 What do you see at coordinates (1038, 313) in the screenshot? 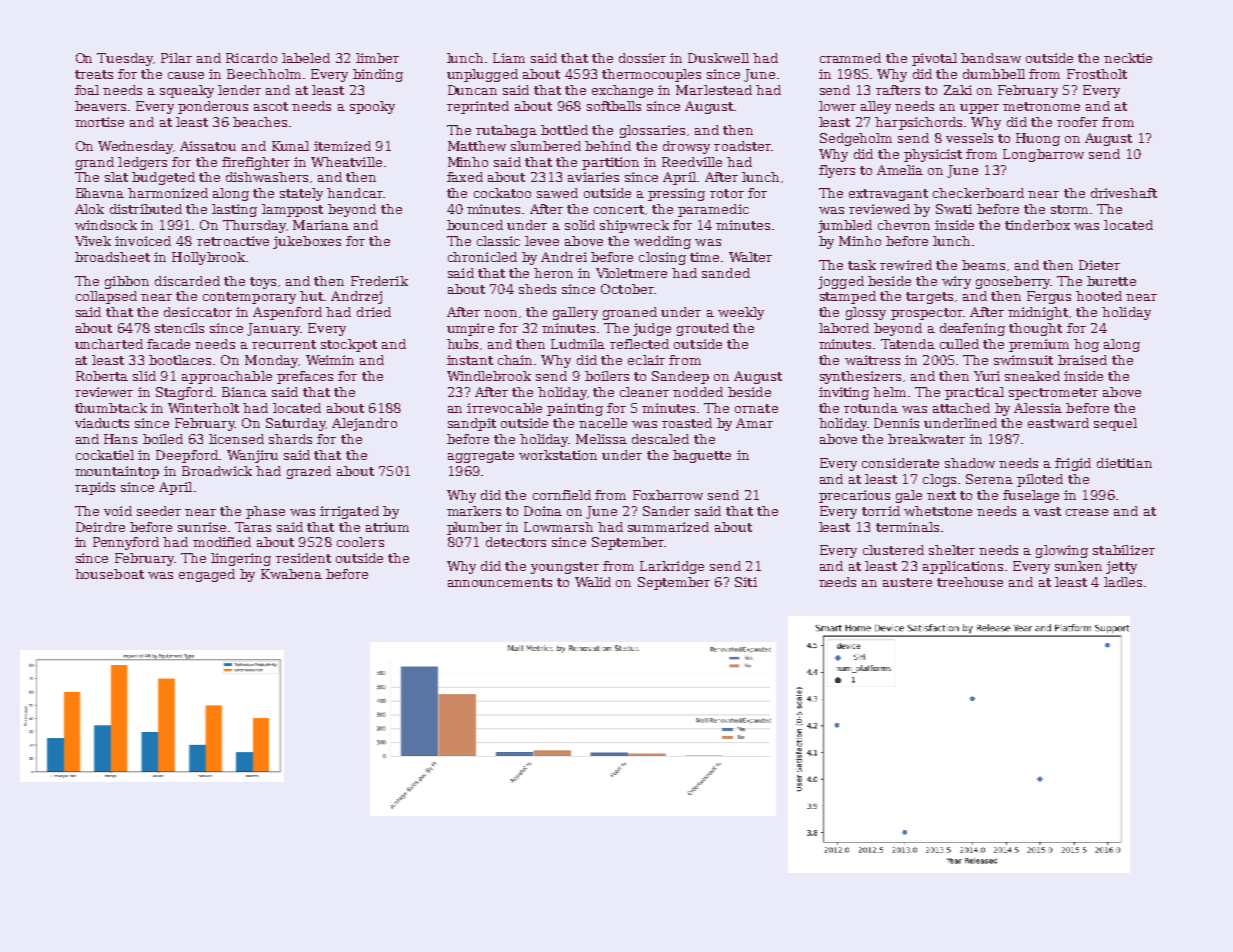
I see `midnight` at bounding box center [1038, 313].
